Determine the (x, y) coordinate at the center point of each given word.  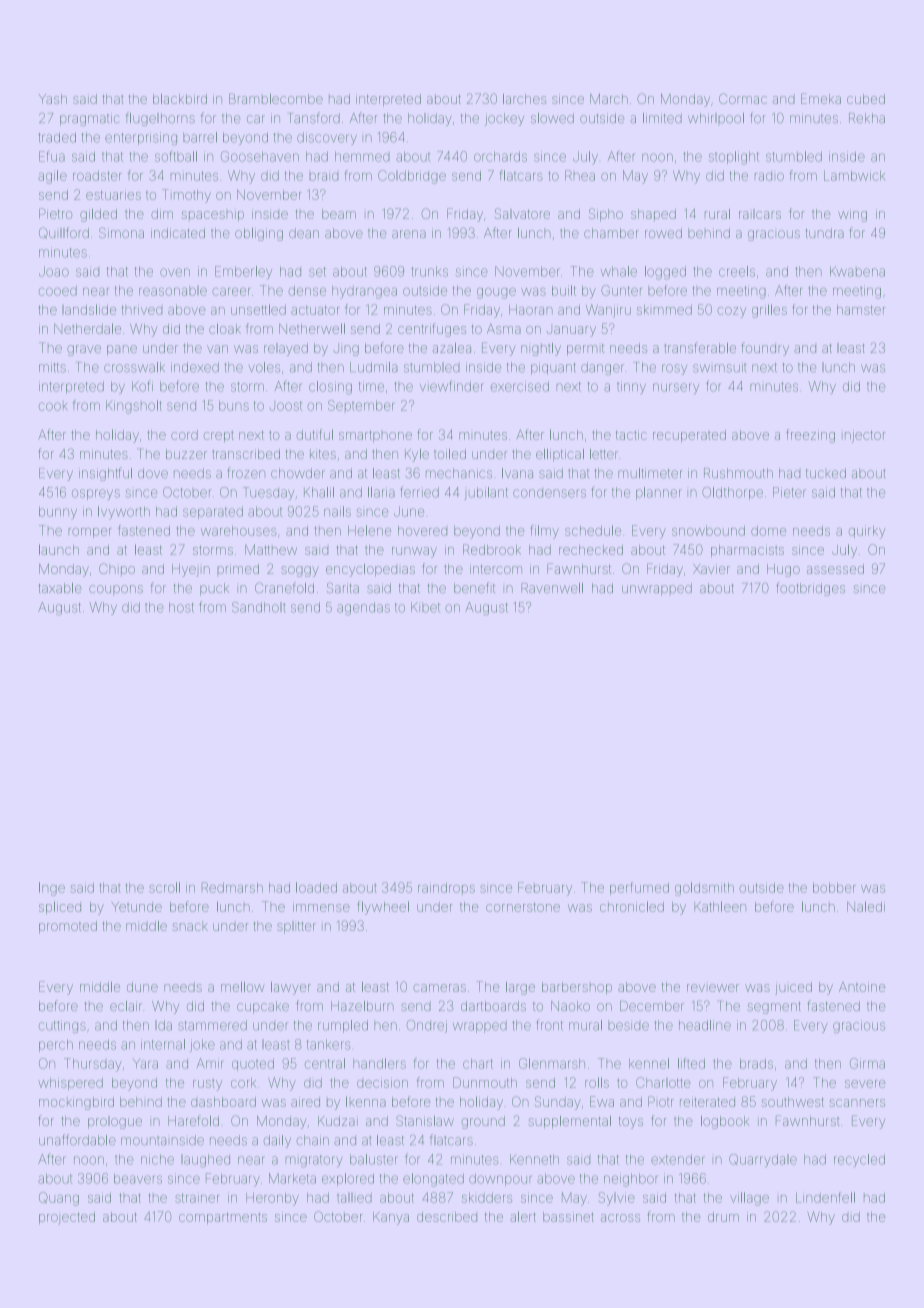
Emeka (821, 98)
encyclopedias (370, 570)
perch (56, 1045)
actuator (315, 310)
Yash (53, 99)
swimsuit (719, 367)
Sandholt (259, 607)
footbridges (810, 589)
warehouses (239, 531)
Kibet (425, 607)
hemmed (362, 157)
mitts (52, 367)
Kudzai (338, 1121)
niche (157, 1159)
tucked (826, 473)
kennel (649, 1063)
